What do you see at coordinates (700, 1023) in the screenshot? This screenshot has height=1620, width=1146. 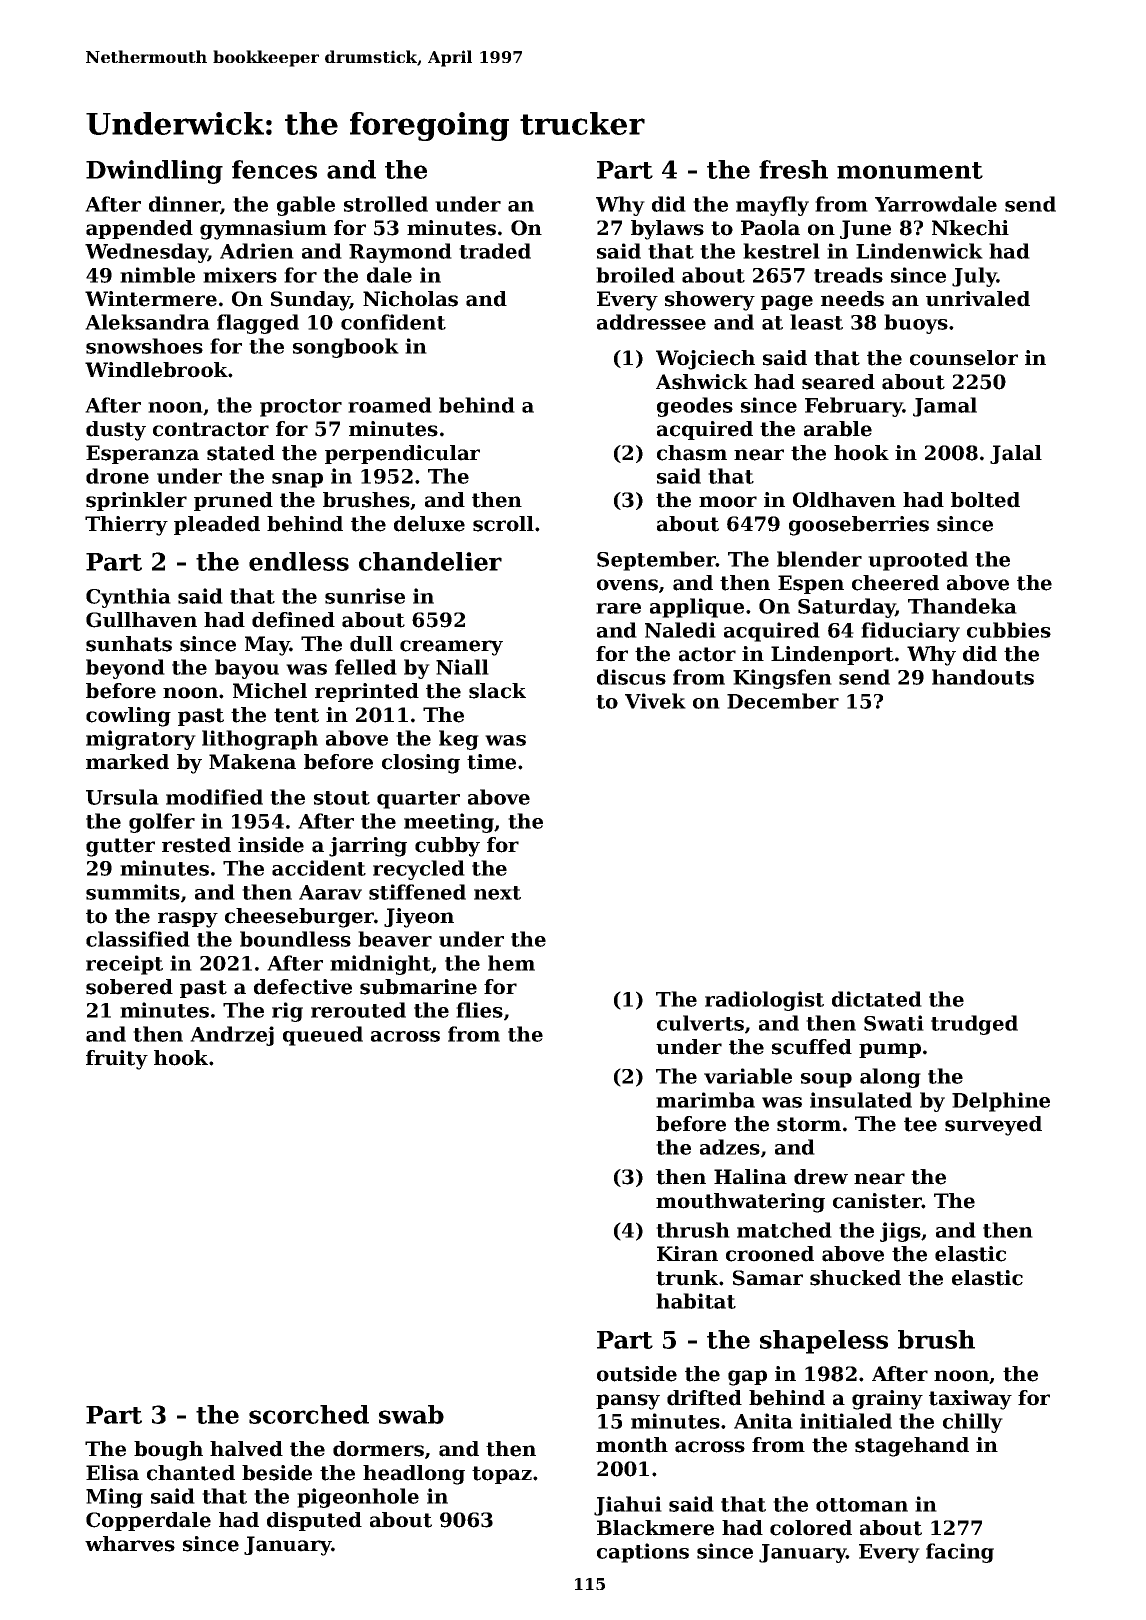 I see `culverts` at bounding box center [700, 1023].
